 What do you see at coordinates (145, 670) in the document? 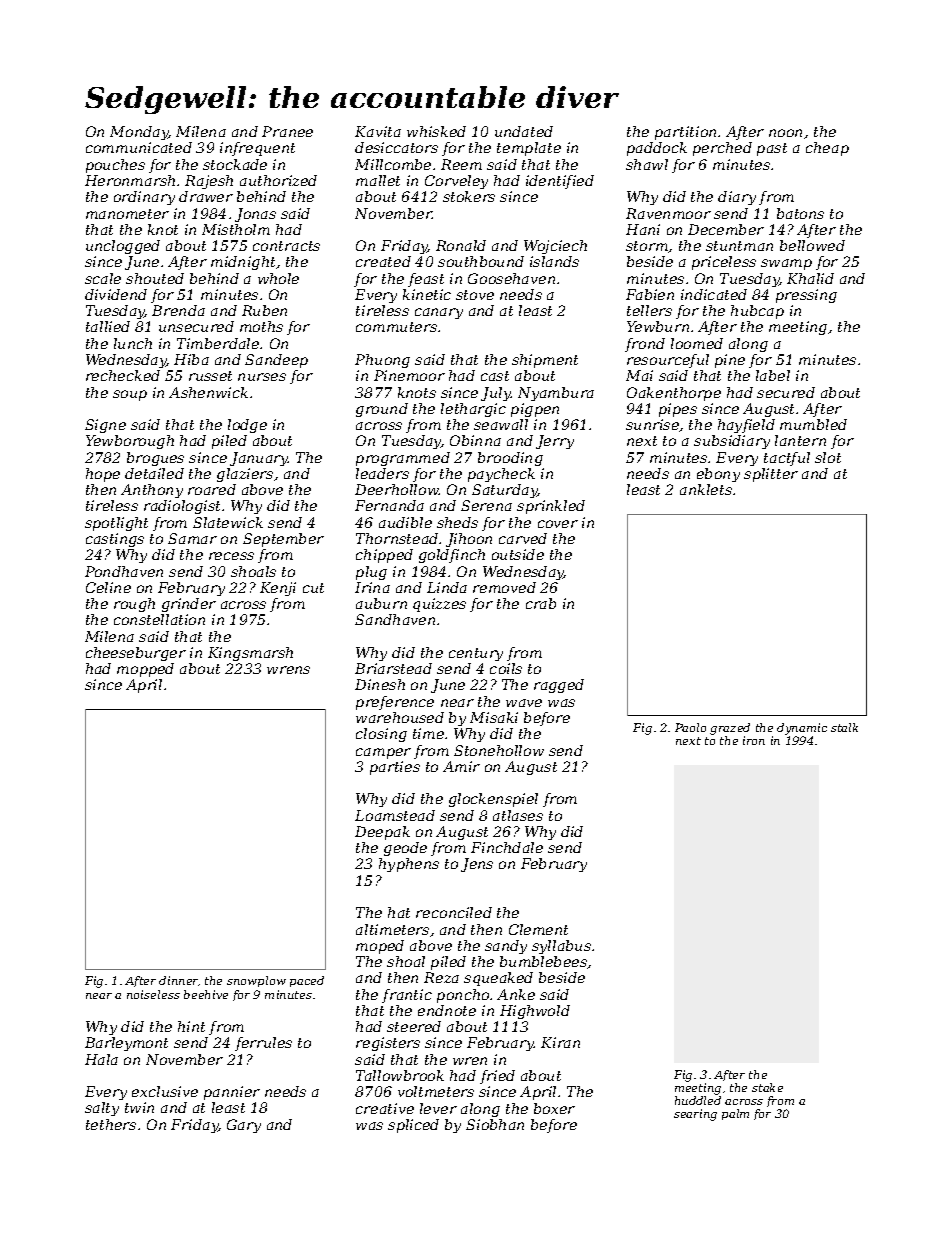
I see `mopped` at bounding box center [145, 670].
